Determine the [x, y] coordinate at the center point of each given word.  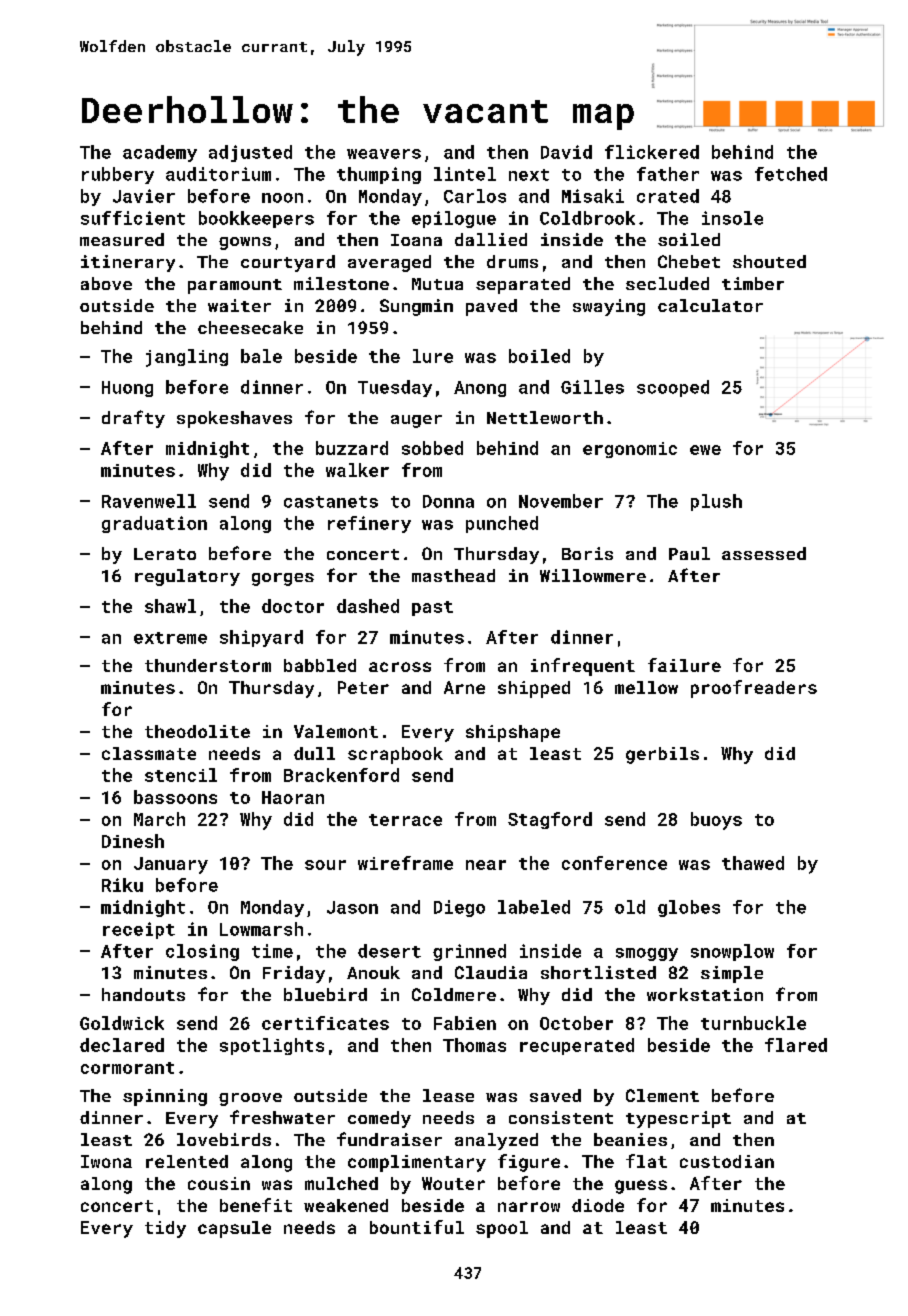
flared [796, 1045]
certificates [325, 1023]
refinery [369, 524]
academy [160, 153]
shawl [170, 606]
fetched [791, 174]
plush [716, 502]
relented [187, 1161]
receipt [139, 930]
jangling [187, 358]
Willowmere [593, 575]
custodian [727, 1161]
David [566, 152]
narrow [529, 1207]
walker [357, 470]
